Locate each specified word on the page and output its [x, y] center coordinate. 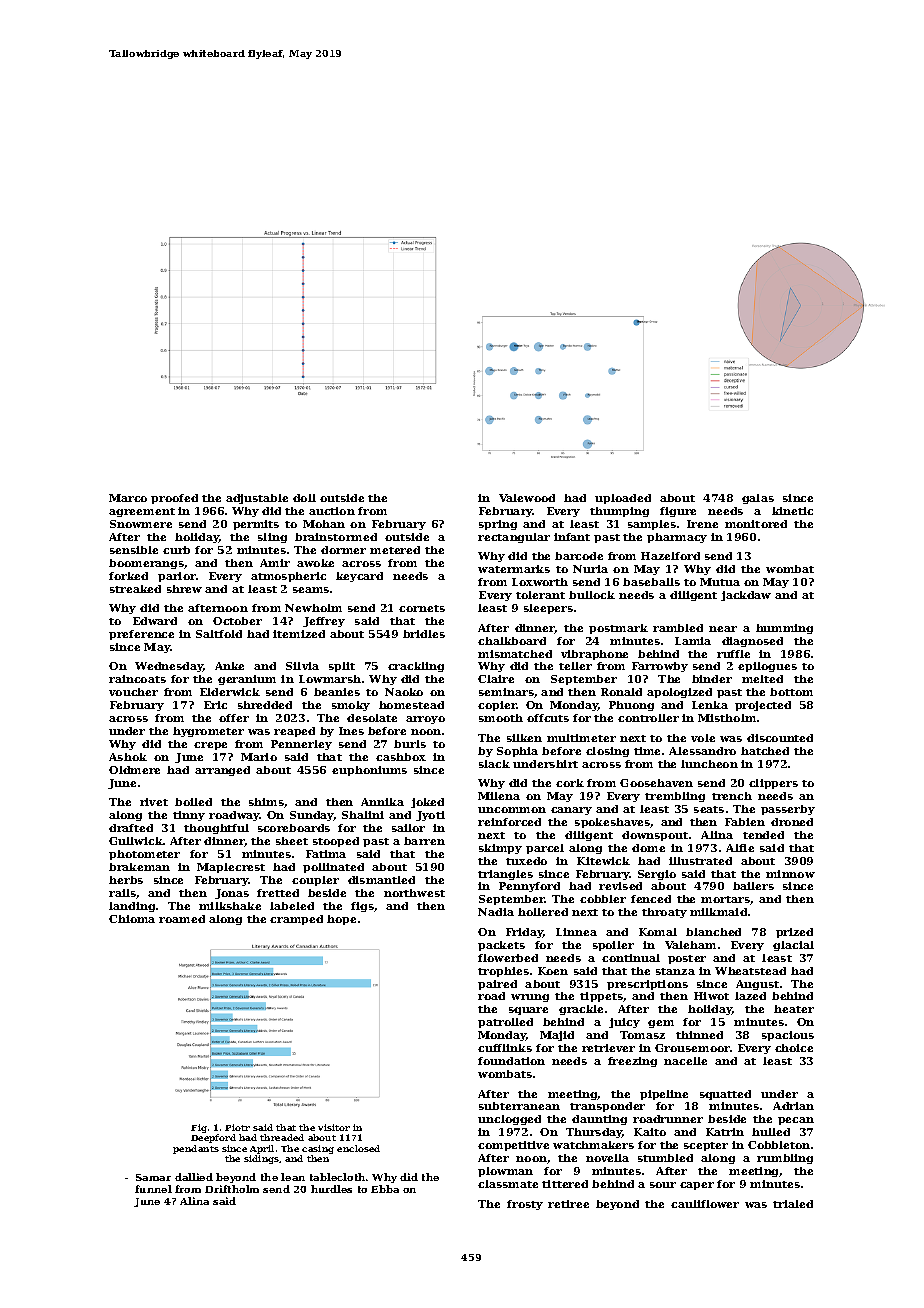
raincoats [137, 679]
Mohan [324, 524]
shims [266, 802]
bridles [424, 634]
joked [427, 803]
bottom [791, 692]
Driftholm [232, 1189]
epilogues [767, 667]
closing [607, 752]
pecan [796, 1121]
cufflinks [505, 1048]
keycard [359, 577]
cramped [296, 920]
